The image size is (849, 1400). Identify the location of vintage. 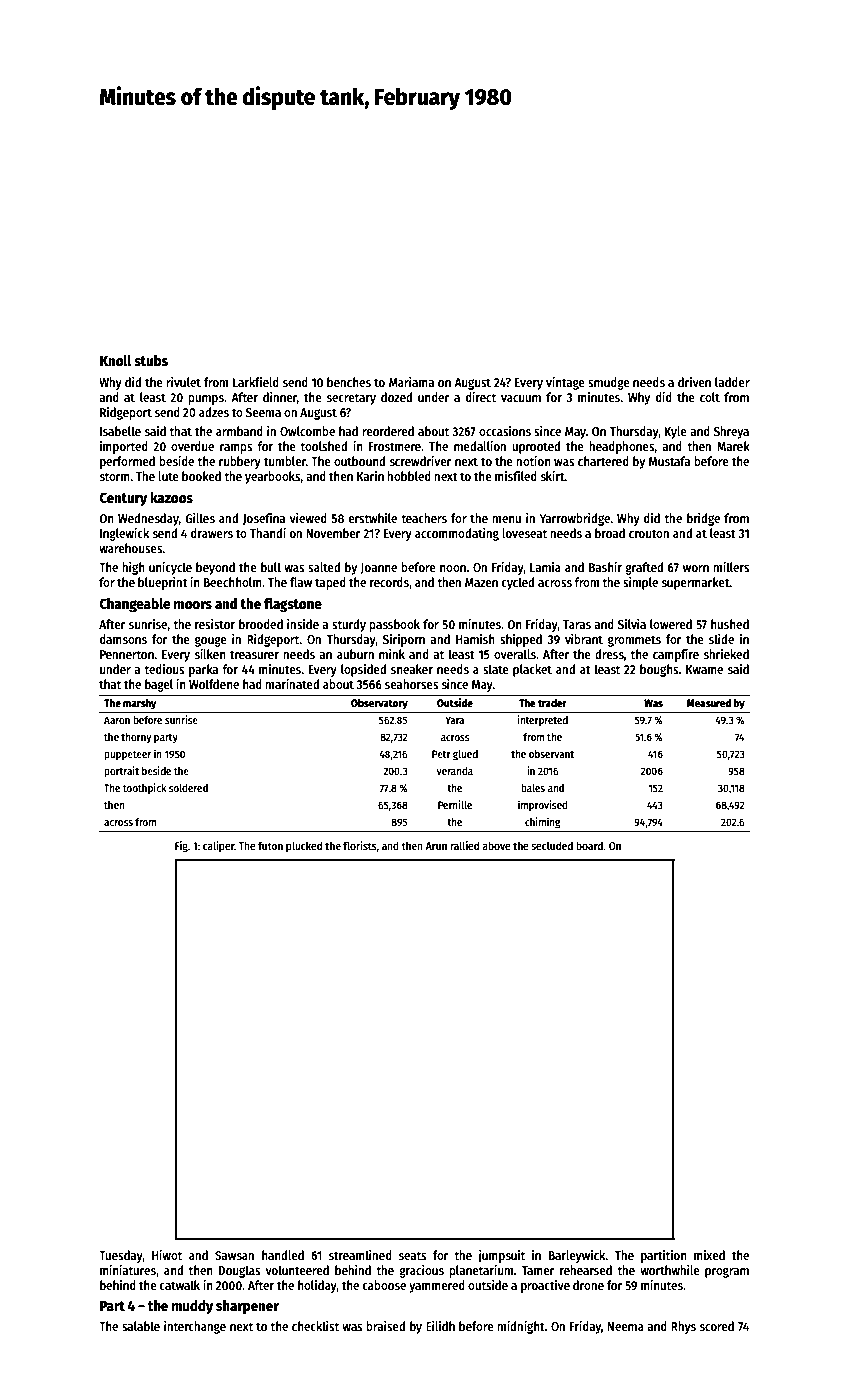
(565, 383).
